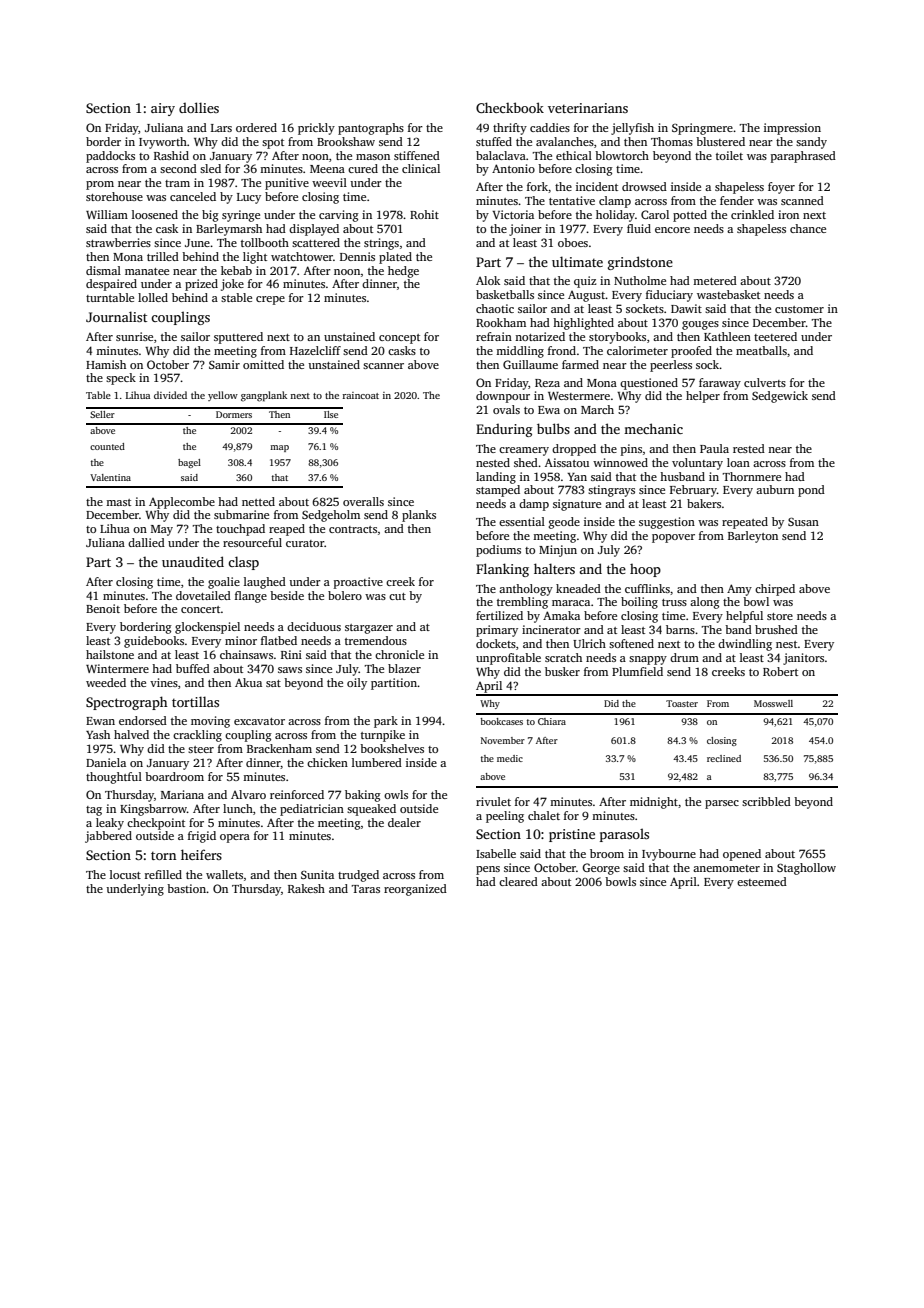 The height and width of the screenshot is (1308, 924). What do you see at coordinates (182, 503) in the screenshot?
I see `Applecombe` at bounding box center [182, 503].
